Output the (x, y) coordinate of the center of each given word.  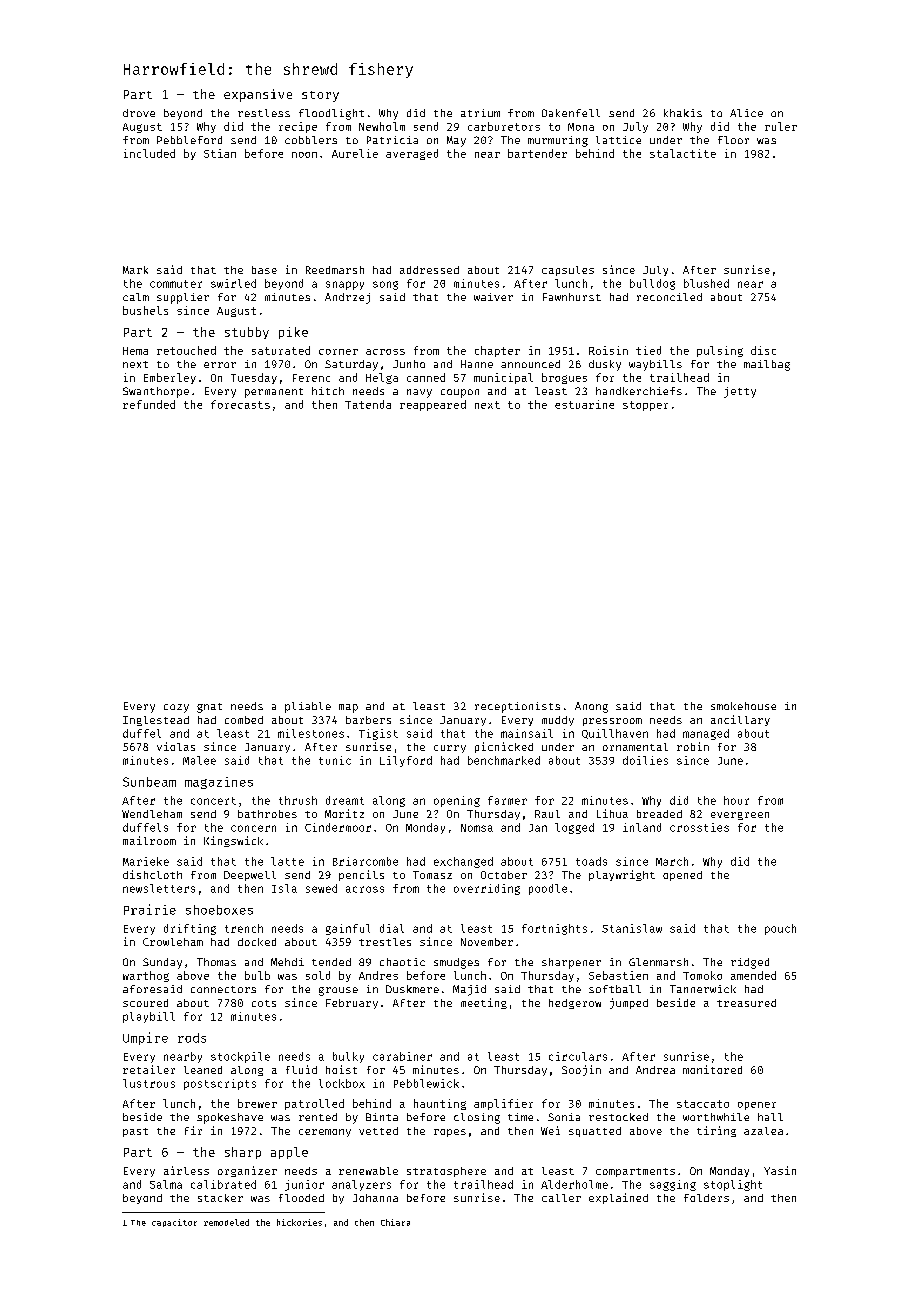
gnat (209, 708)
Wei (550, 1130)
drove (139, 113)
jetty (740, 392)
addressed (429, 270)
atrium (480, 113)
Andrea (655, 1070)
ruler (781, 126)
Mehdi (287, 962)
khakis (683, 113)
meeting (484, 1003)
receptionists (517, 707)
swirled (233, 283)
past (135, 1132)
